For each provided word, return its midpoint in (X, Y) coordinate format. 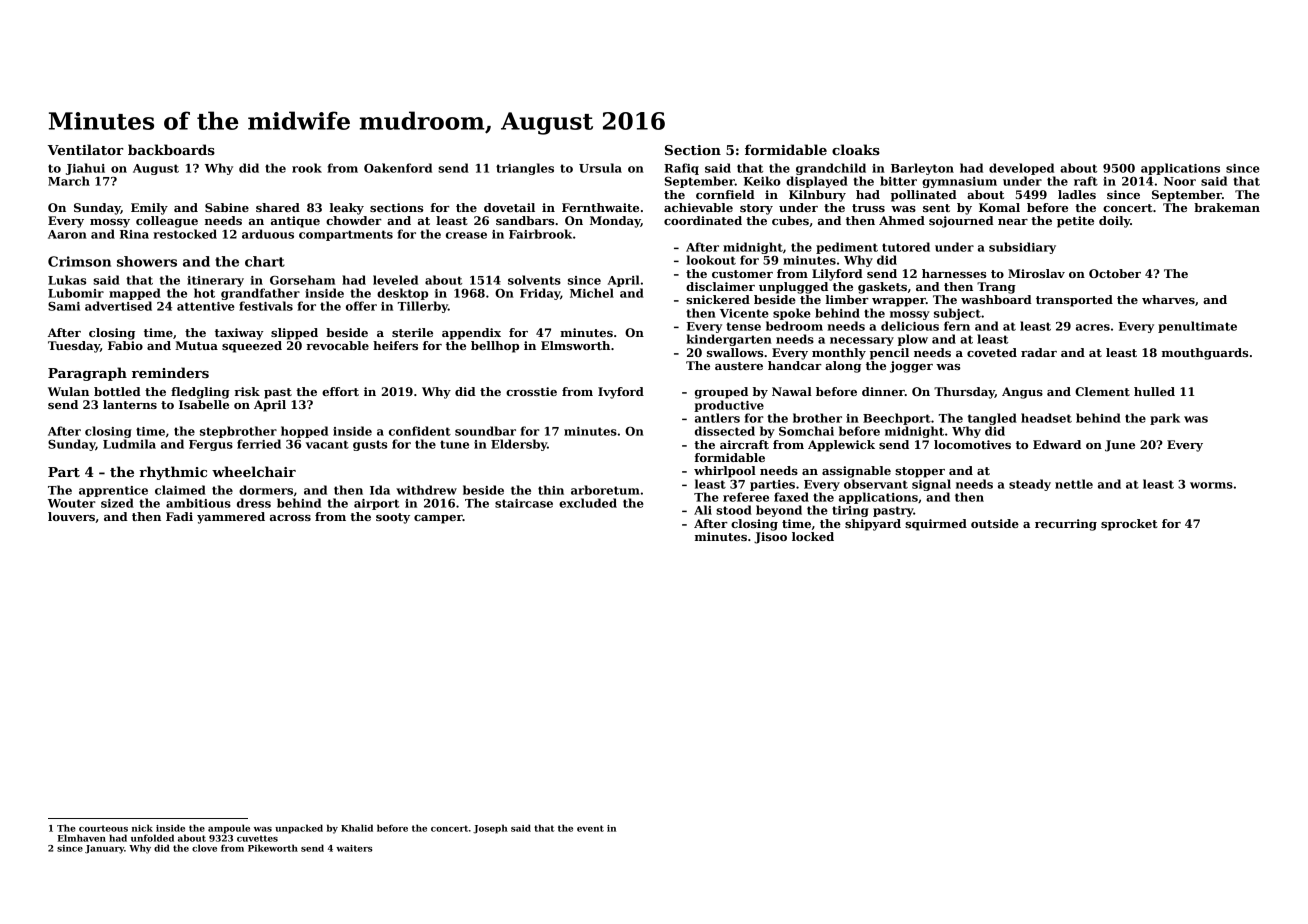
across (290, 518)
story (756, 209)
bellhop (495, 347)
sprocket (1129, 525)
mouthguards (1205, 354)
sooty (393, 518)
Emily (149, 209)
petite (1075, 222)
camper (438, 519)
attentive (206, 306)
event (590, 828)
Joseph (490, 829)
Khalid (357, 828)
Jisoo (770, 538)
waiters (354, 848)
